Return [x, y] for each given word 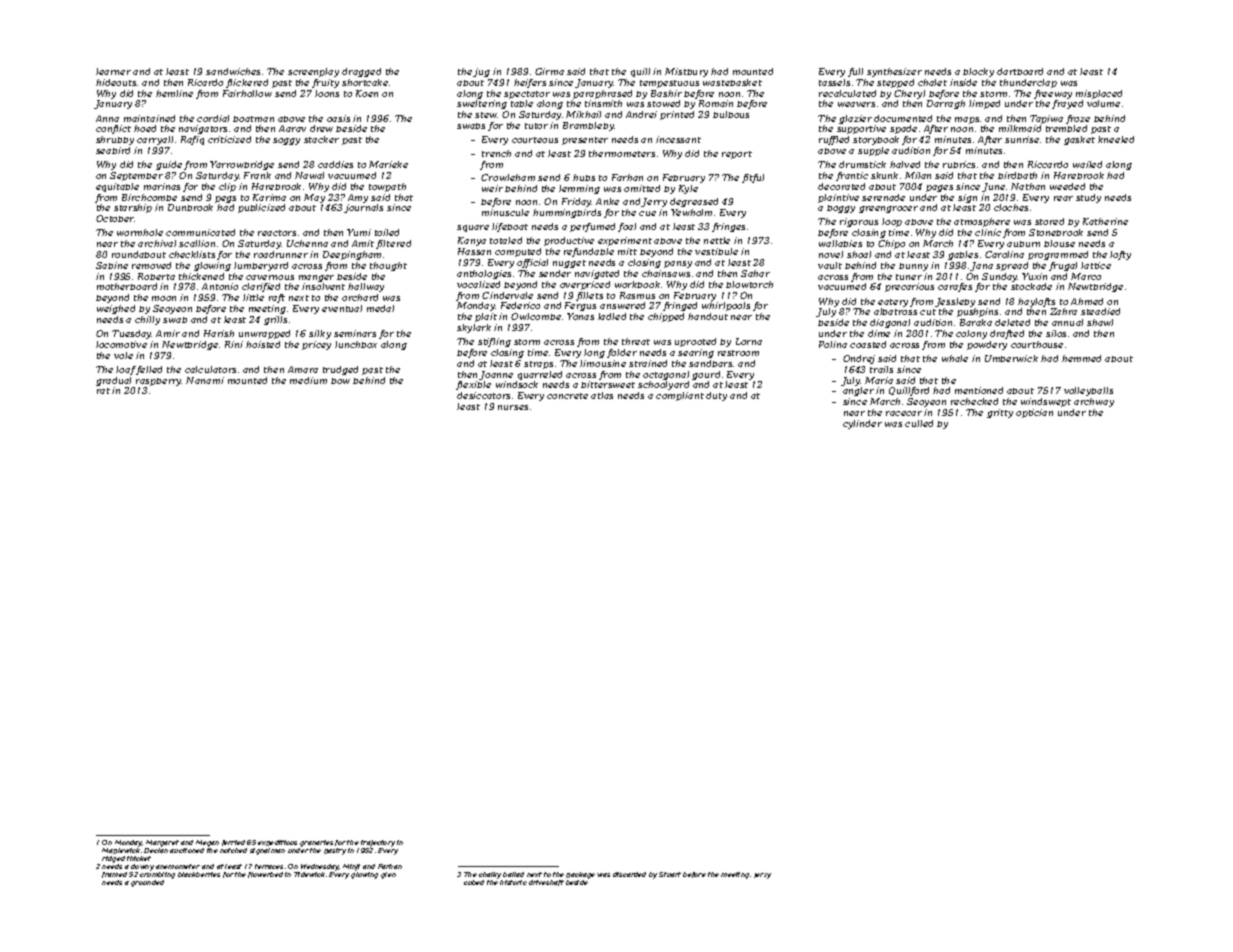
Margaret [162, 843]
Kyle [688, 189]
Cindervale [507, 295]
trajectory [378, 843]
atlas [602, 395]
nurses [513, 407]
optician [1034, 413]
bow [340, 381]
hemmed [1081, 358]
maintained [149, 118]
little [253, 297]
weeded [1067, 186]
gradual [113, 381]
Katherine [1105, 221]
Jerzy [762, 876]
